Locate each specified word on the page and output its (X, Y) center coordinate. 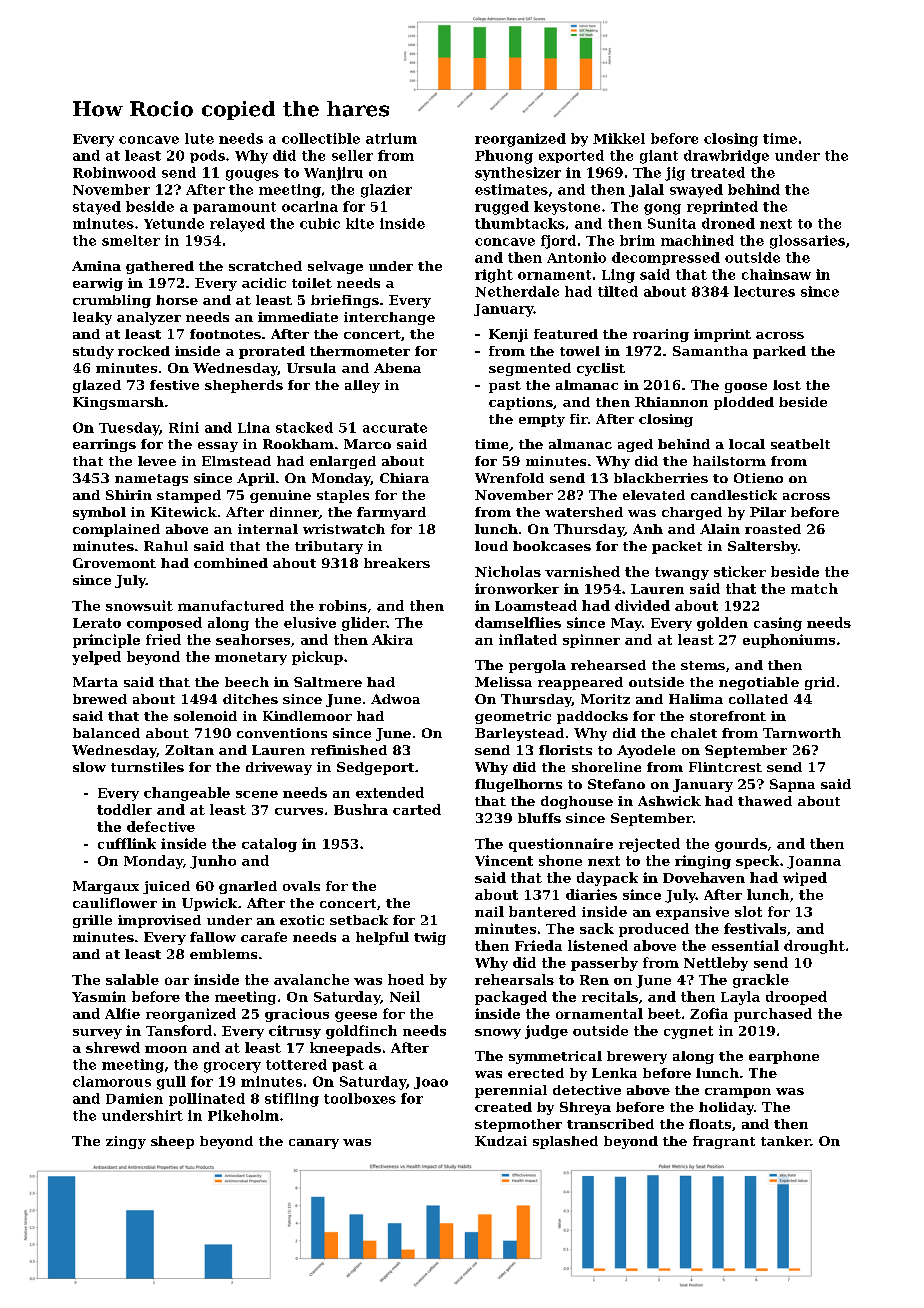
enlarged (343, 462)
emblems (223, 954)
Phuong (504, 157)
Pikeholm (243, 1115)
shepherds (244, 386)
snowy (498, 1034)
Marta (95, 682)
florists (565, 750)
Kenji (508, 335)
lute (199, 138)
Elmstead (236, 461)
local (747, 444)
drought (814, 947)
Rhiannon (671, 402)
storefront (728, 716)
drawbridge (726, 157)
